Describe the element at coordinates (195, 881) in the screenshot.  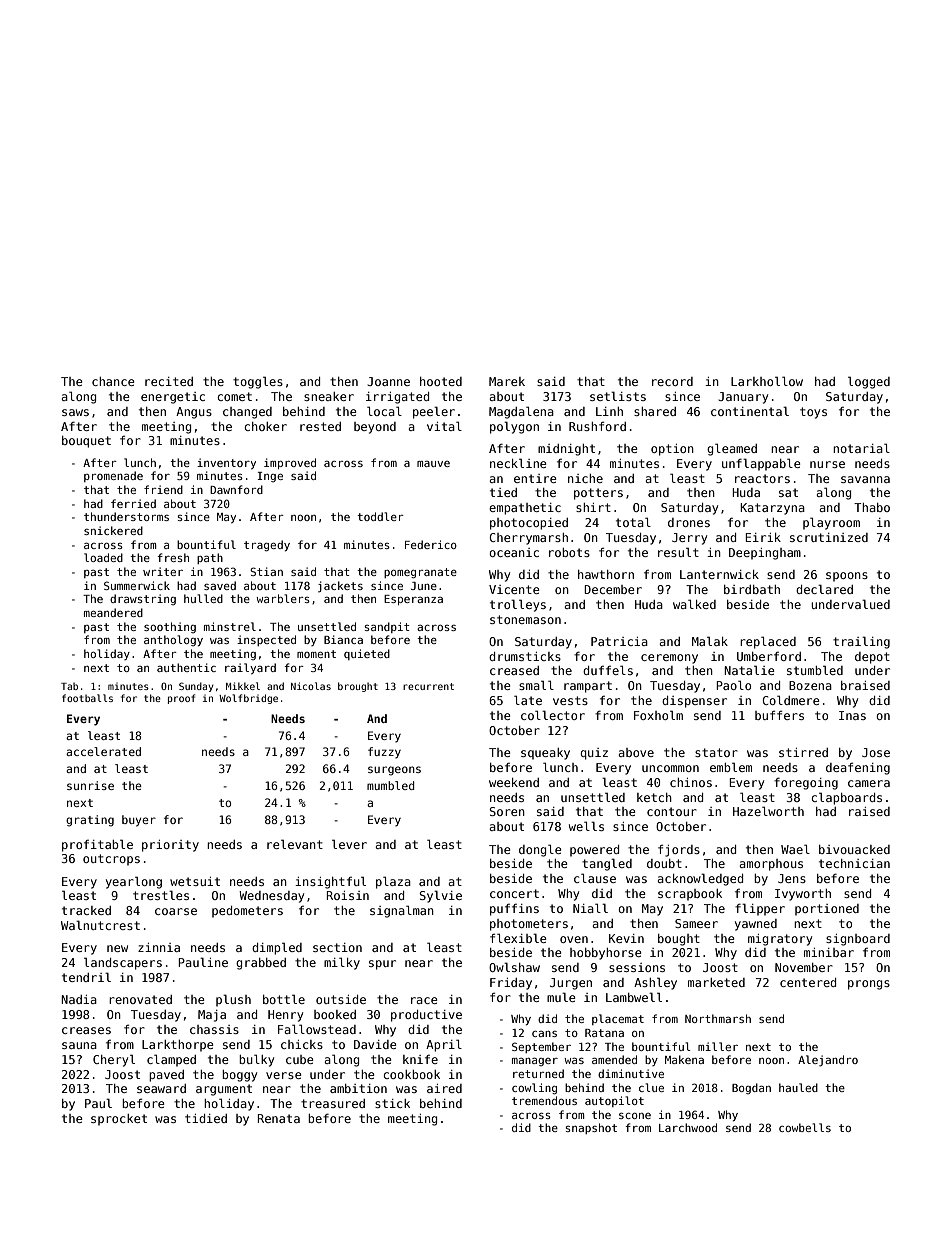
I see `wetsuit` at that location.
